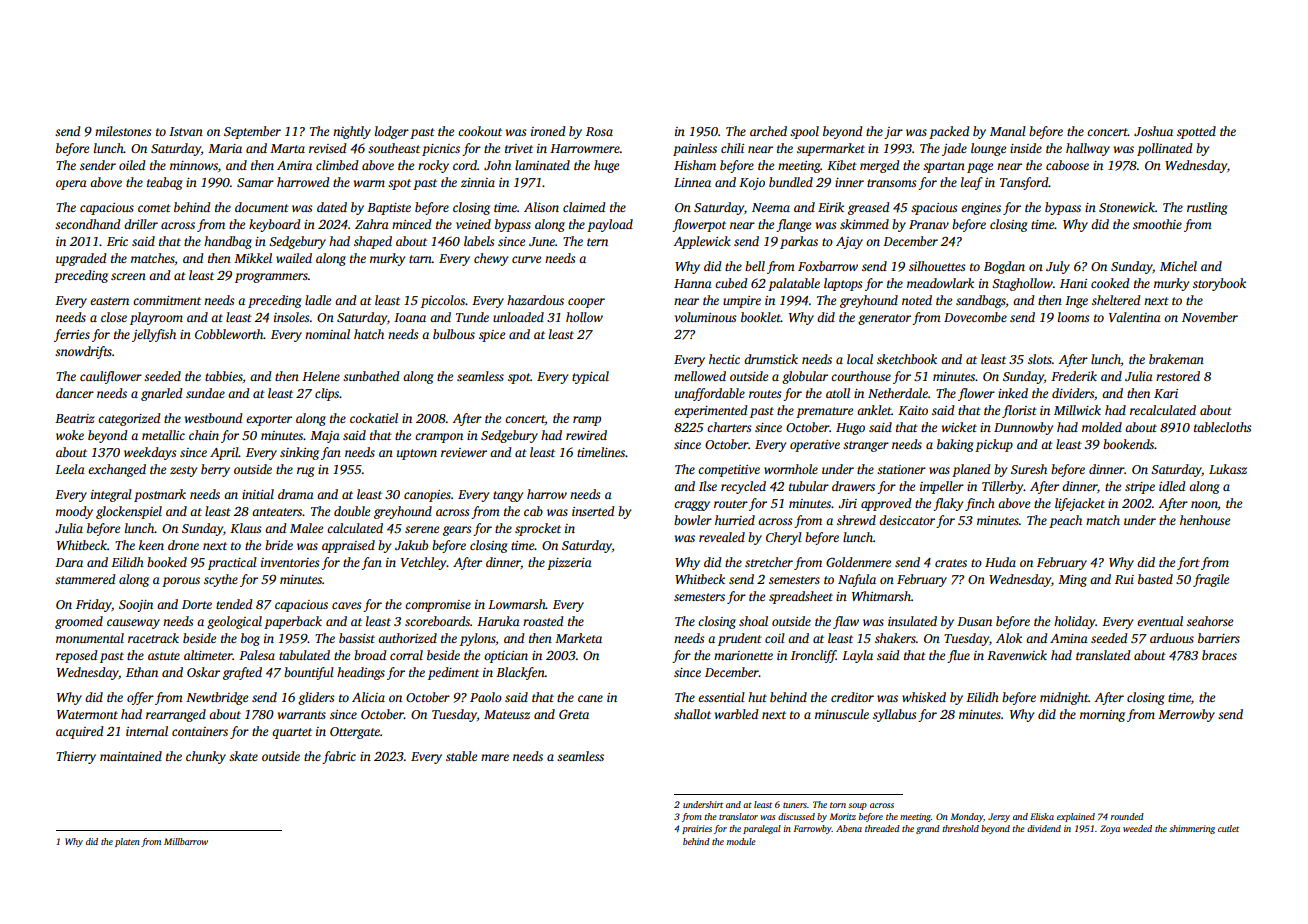 This document has width=1308, height=924. Describe the element at coordinates (163, 435) in the document. I see `metallic` at that location.
